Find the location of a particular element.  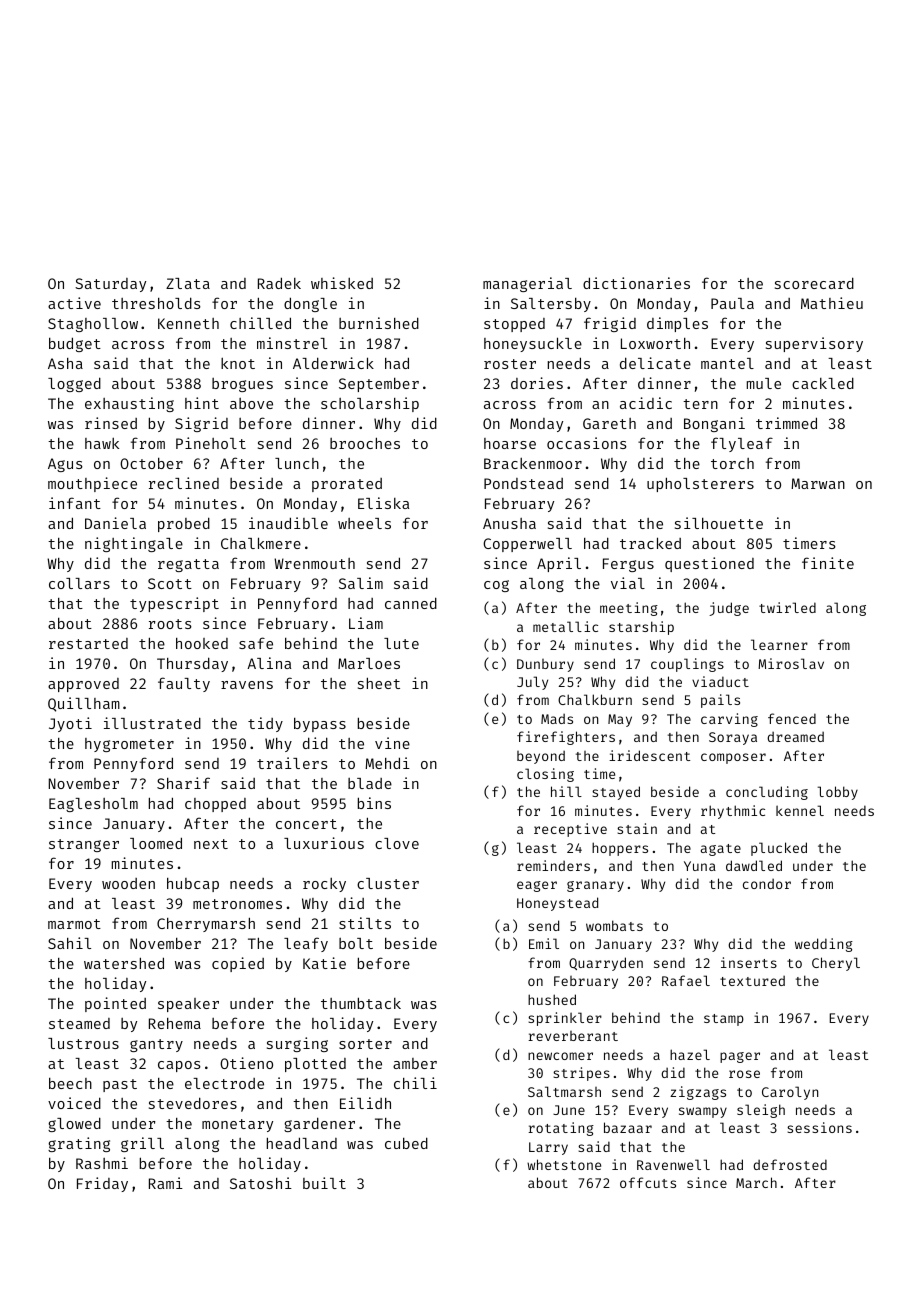

finite is located at coordinates (828, 563).
